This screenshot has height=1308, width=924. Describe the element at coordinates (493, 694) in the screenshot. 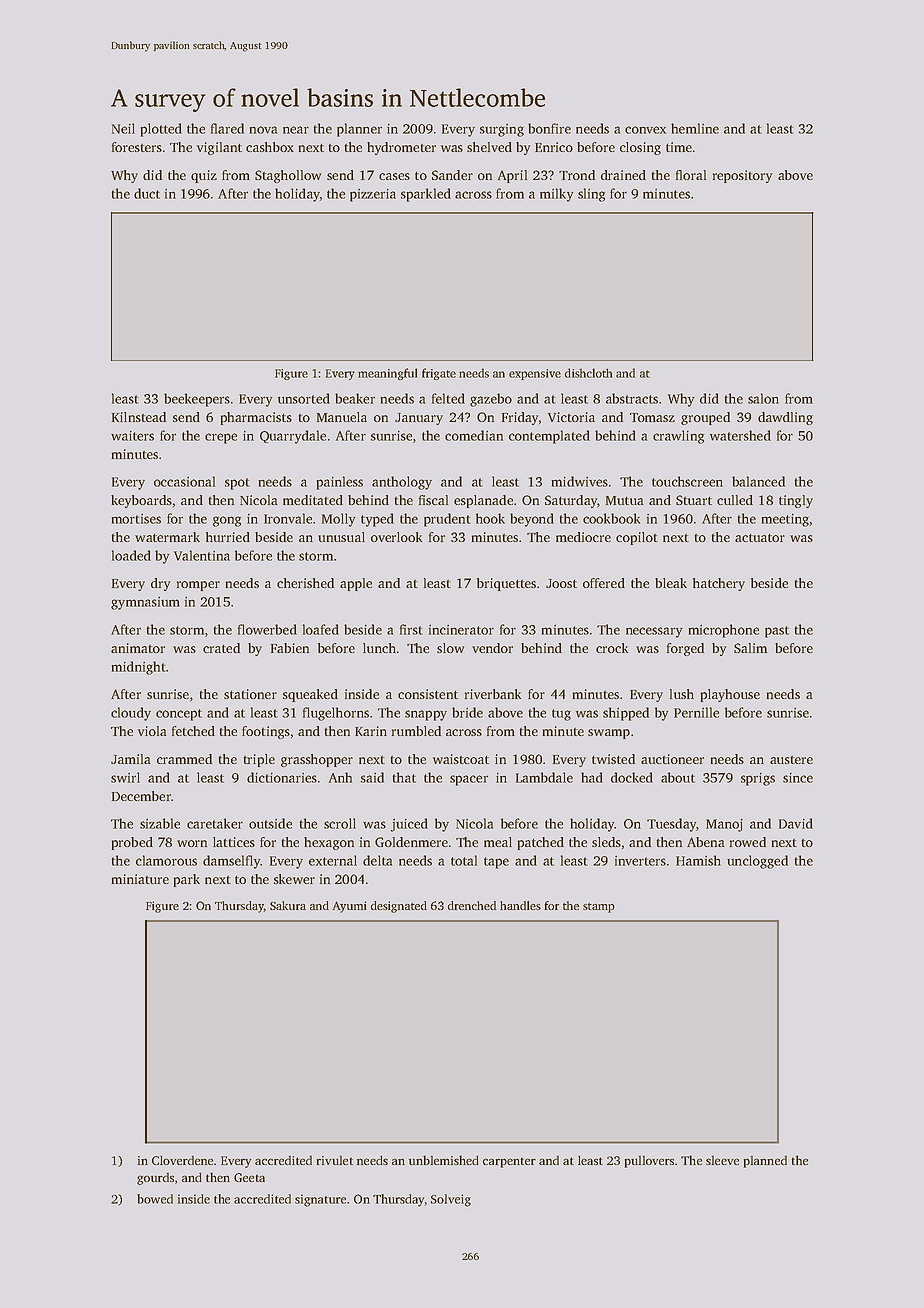

I see `riverbank` at that location.
